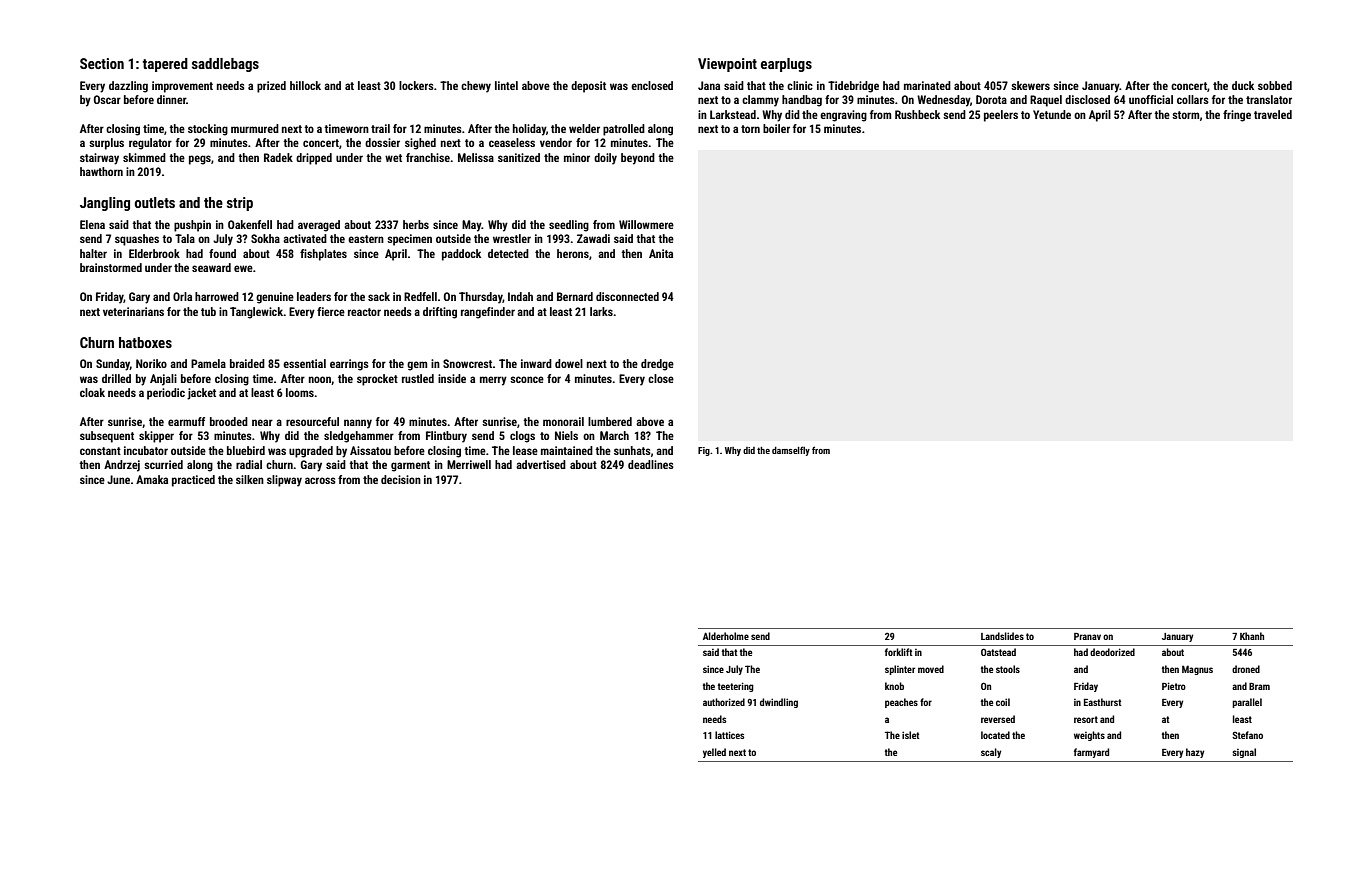  Describe the element at coordinates (1151, 99) in the screenshot. I see `unofficial` at that location.
